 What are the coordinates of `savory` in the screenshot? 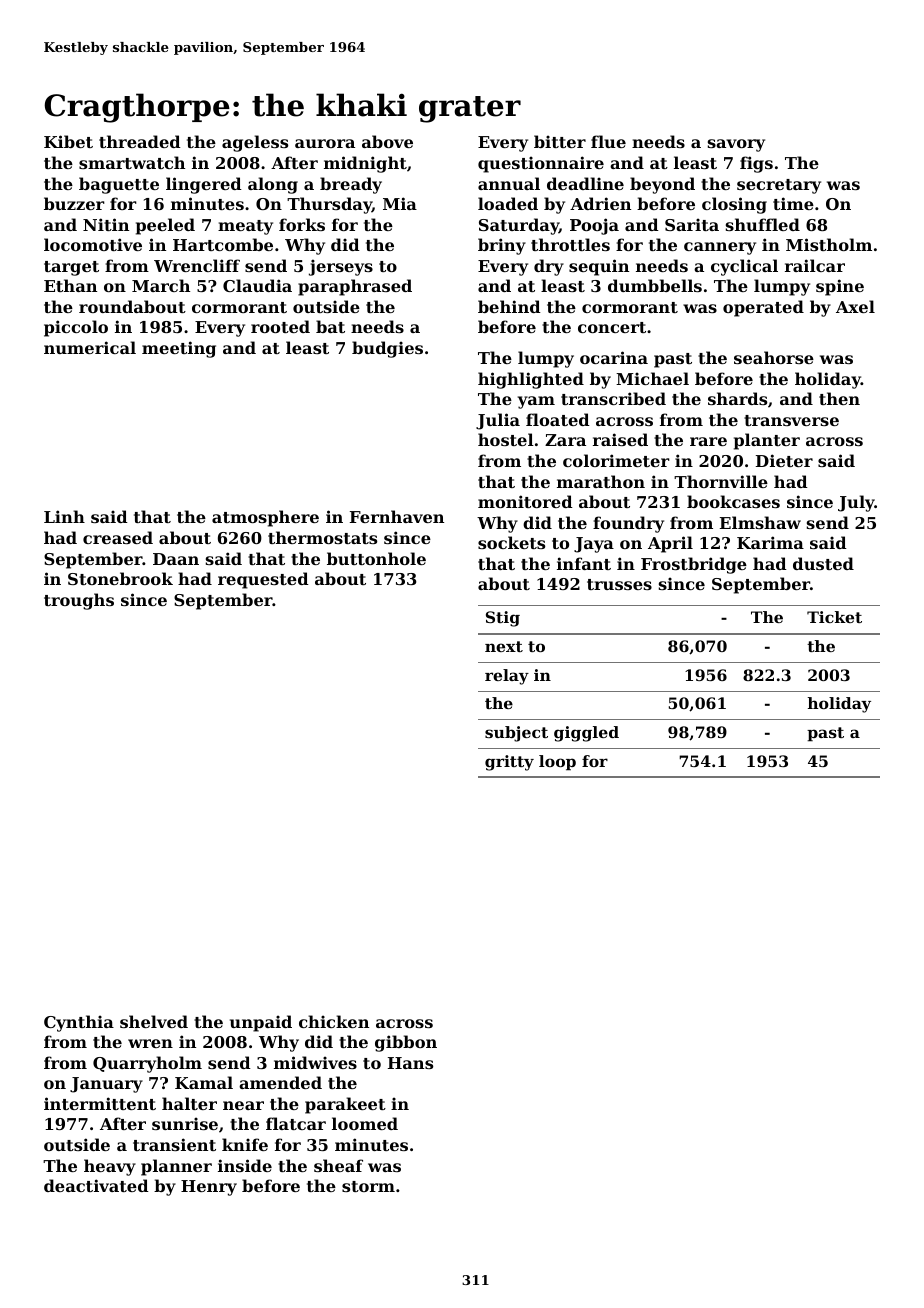 It's located at (736, 145).
